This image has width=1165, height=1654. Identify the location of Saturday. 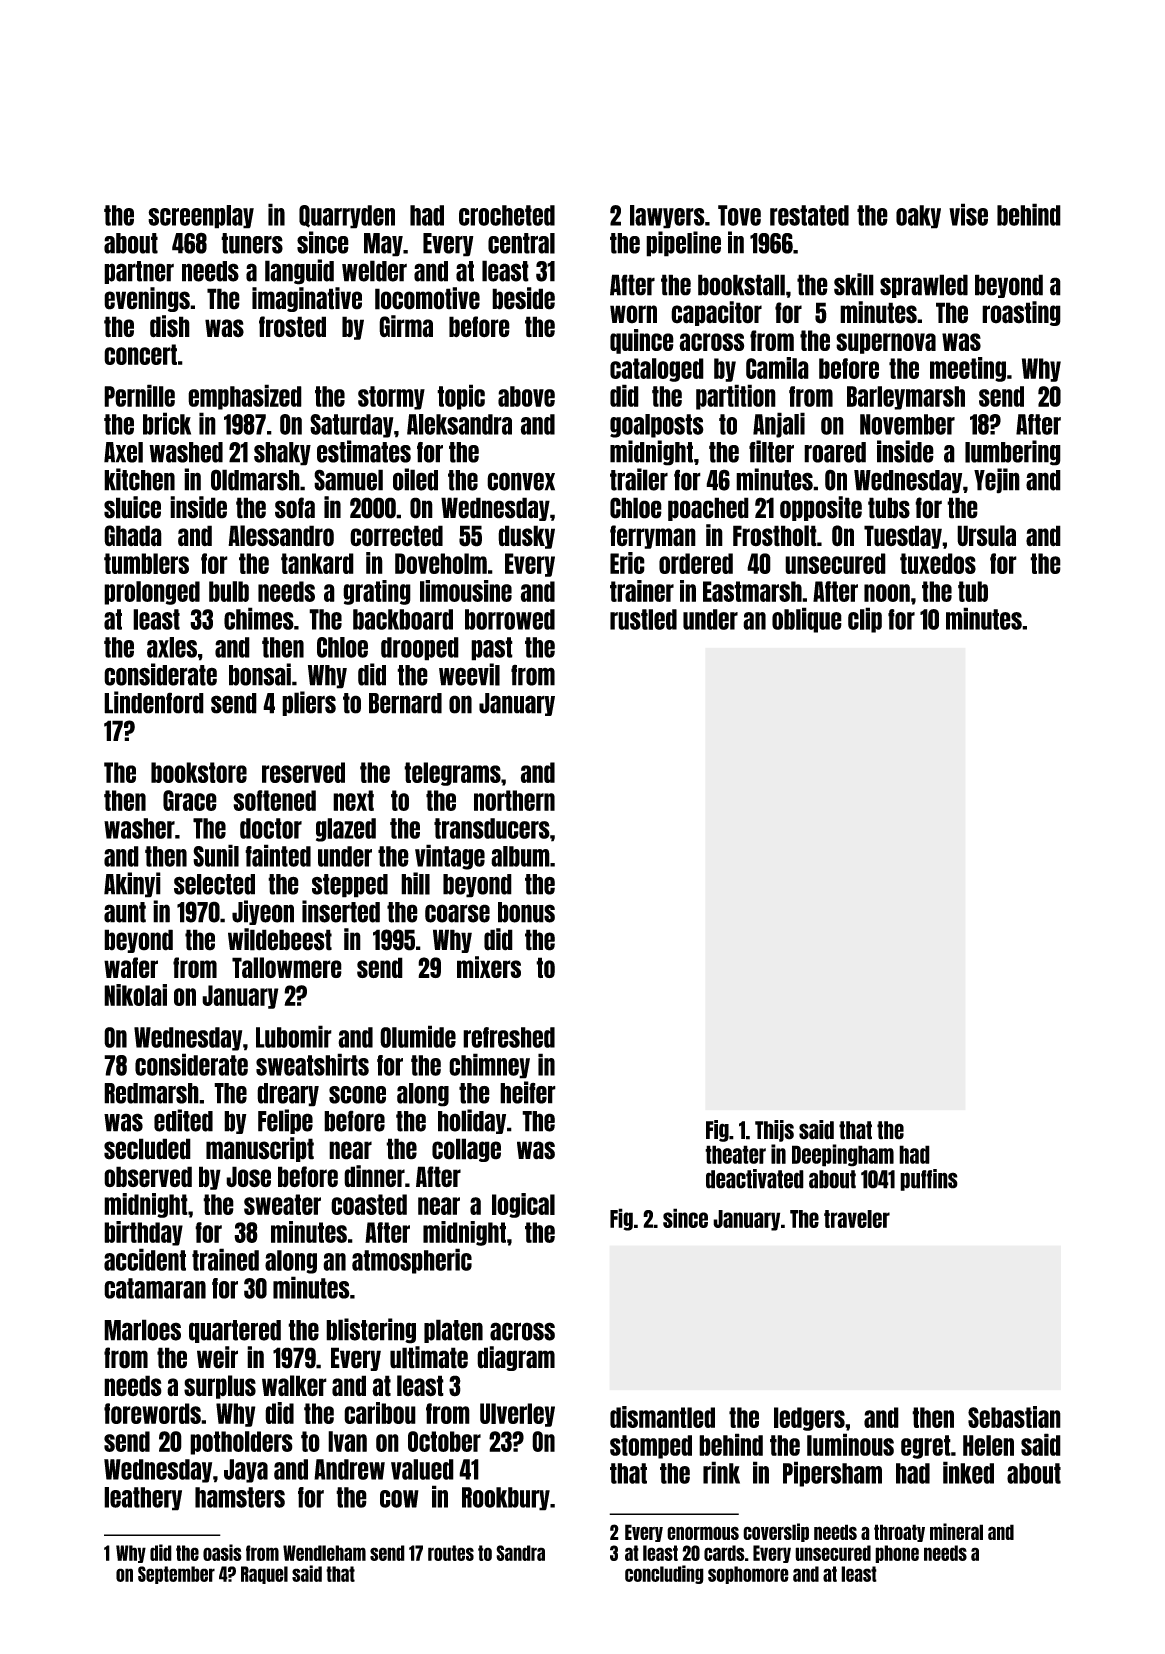
(352, 426).
